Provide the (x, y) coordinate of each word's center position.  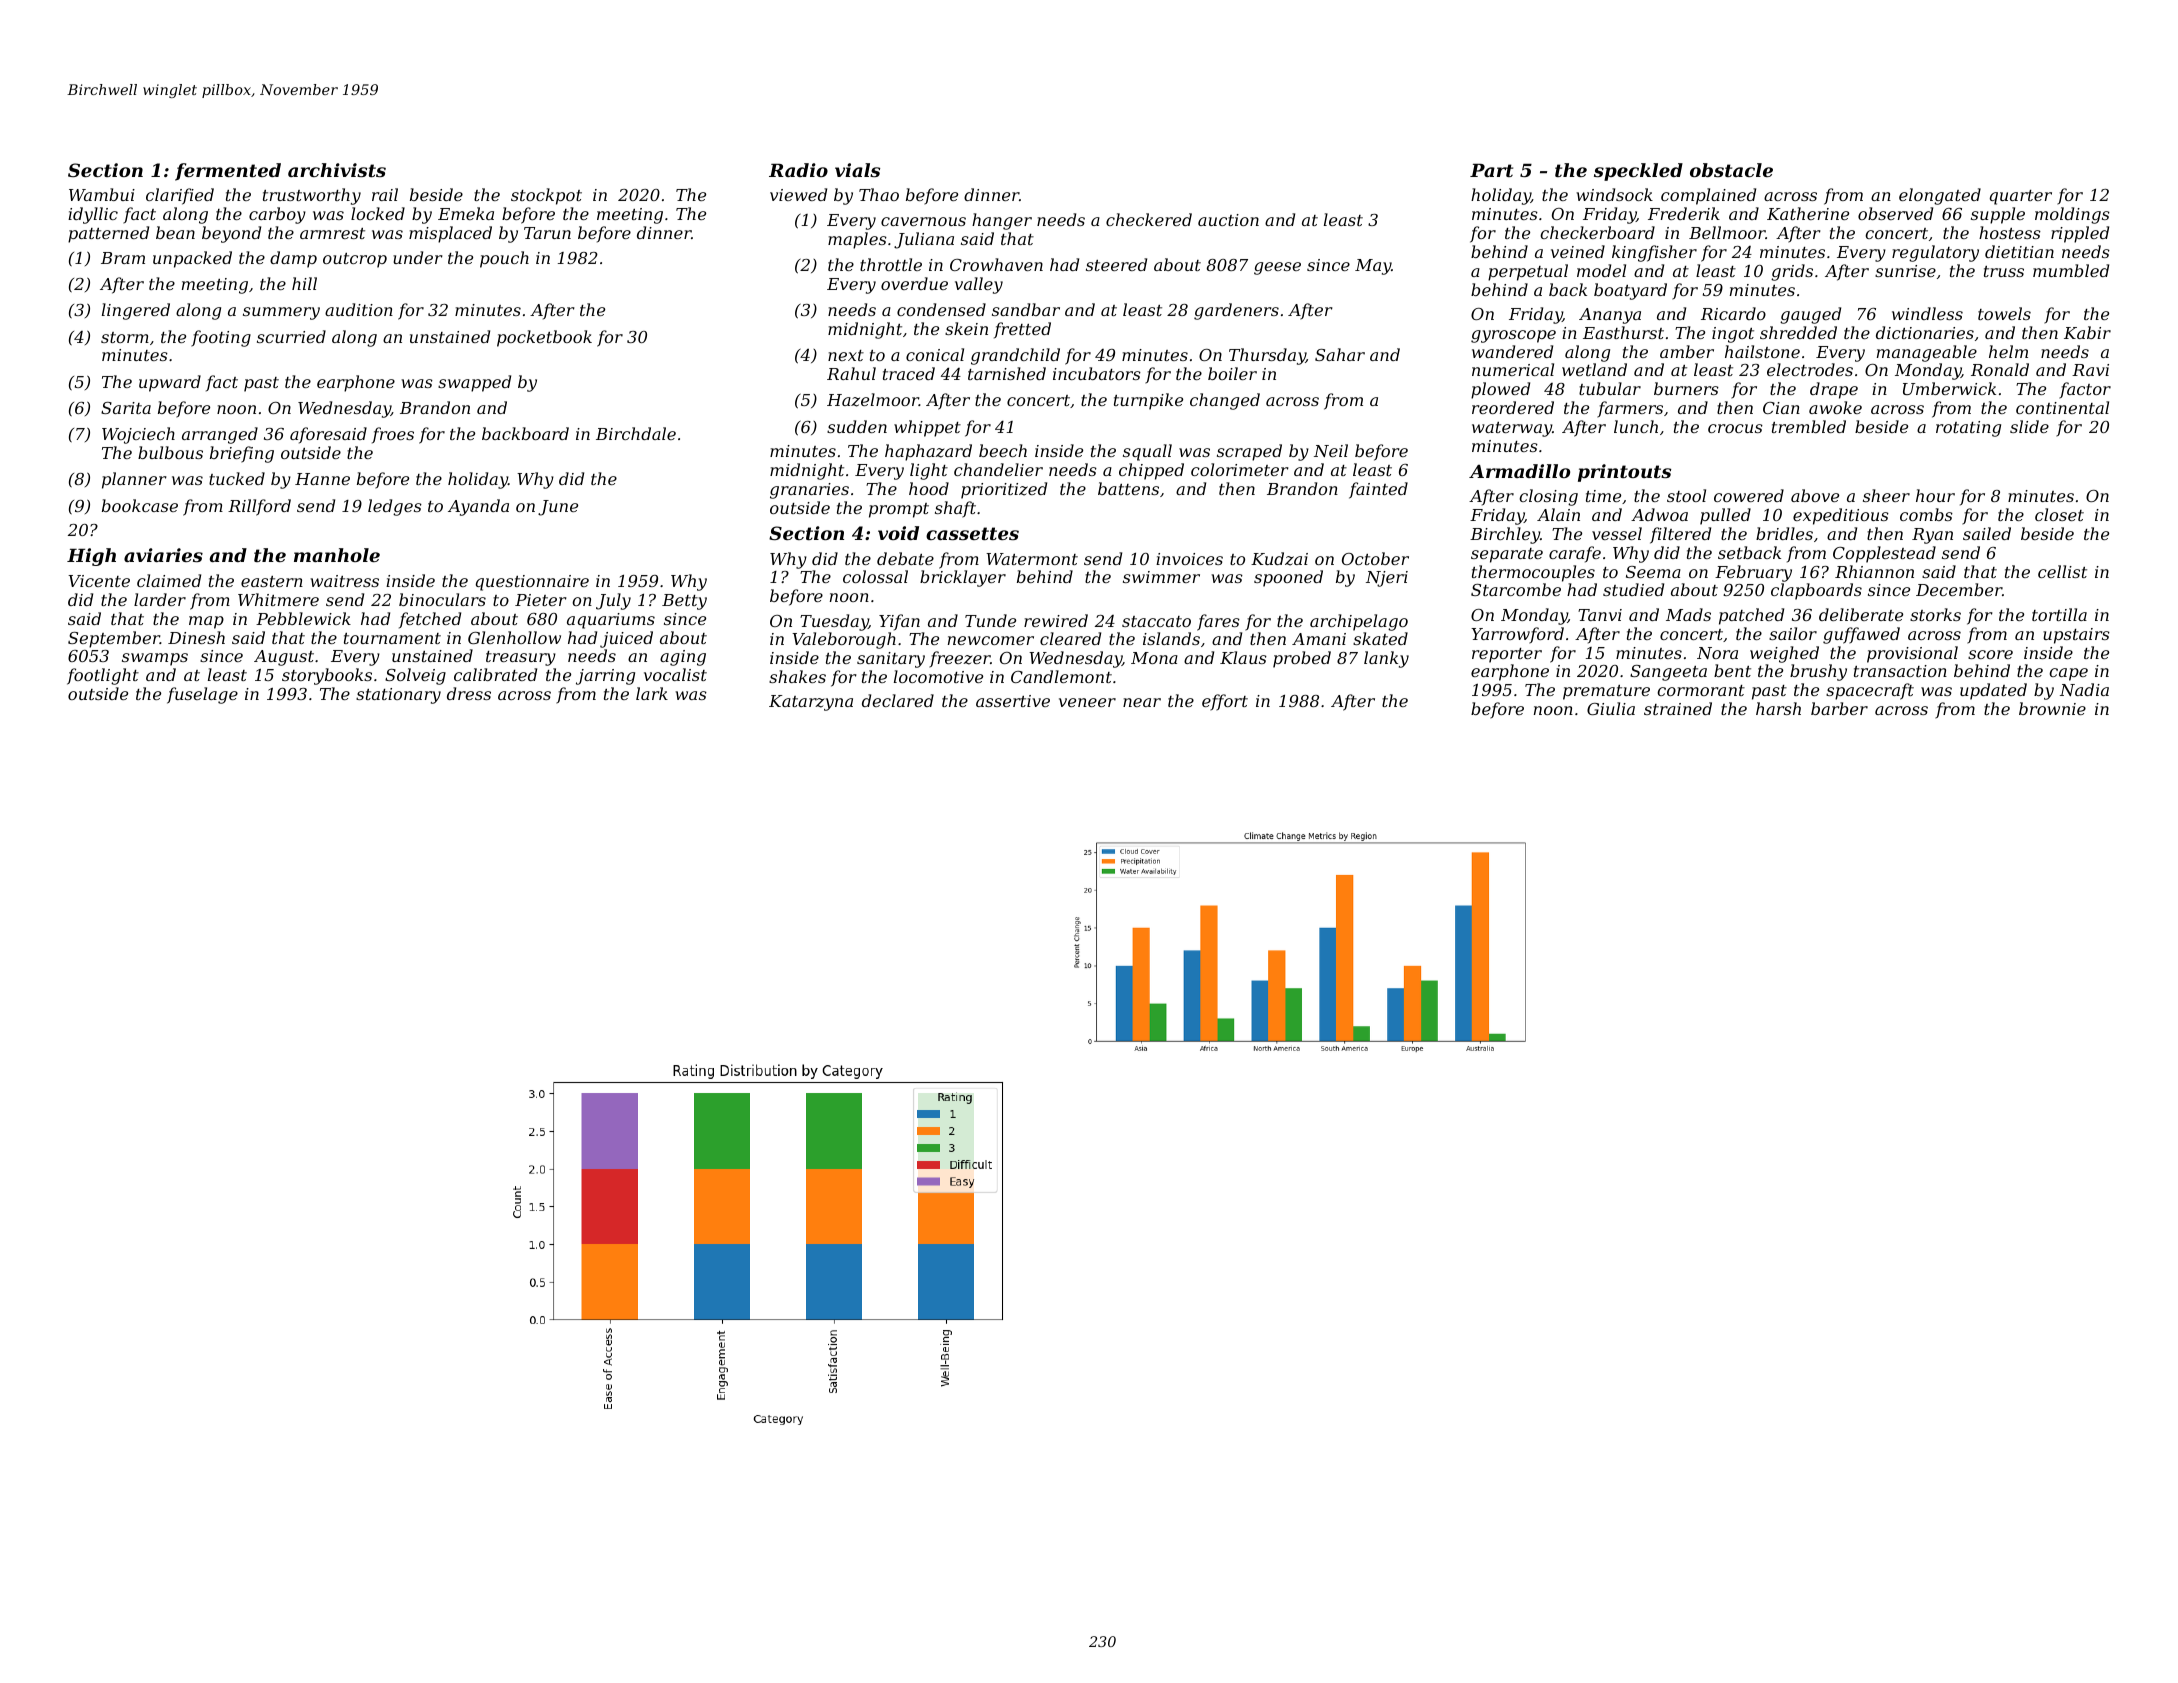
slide (2029, 426)
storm (125, 337)
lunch (1636, 426)
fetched (430, 620)
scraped (1249, 452)
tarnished (1007, 373)
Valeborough (844, 640)
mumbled (2071, 270)
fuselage (202, 695)
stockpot (546, 196)
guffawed (1861, 635)
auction (1228, 220)
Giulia (1611, 708)
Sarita (126, 408)
